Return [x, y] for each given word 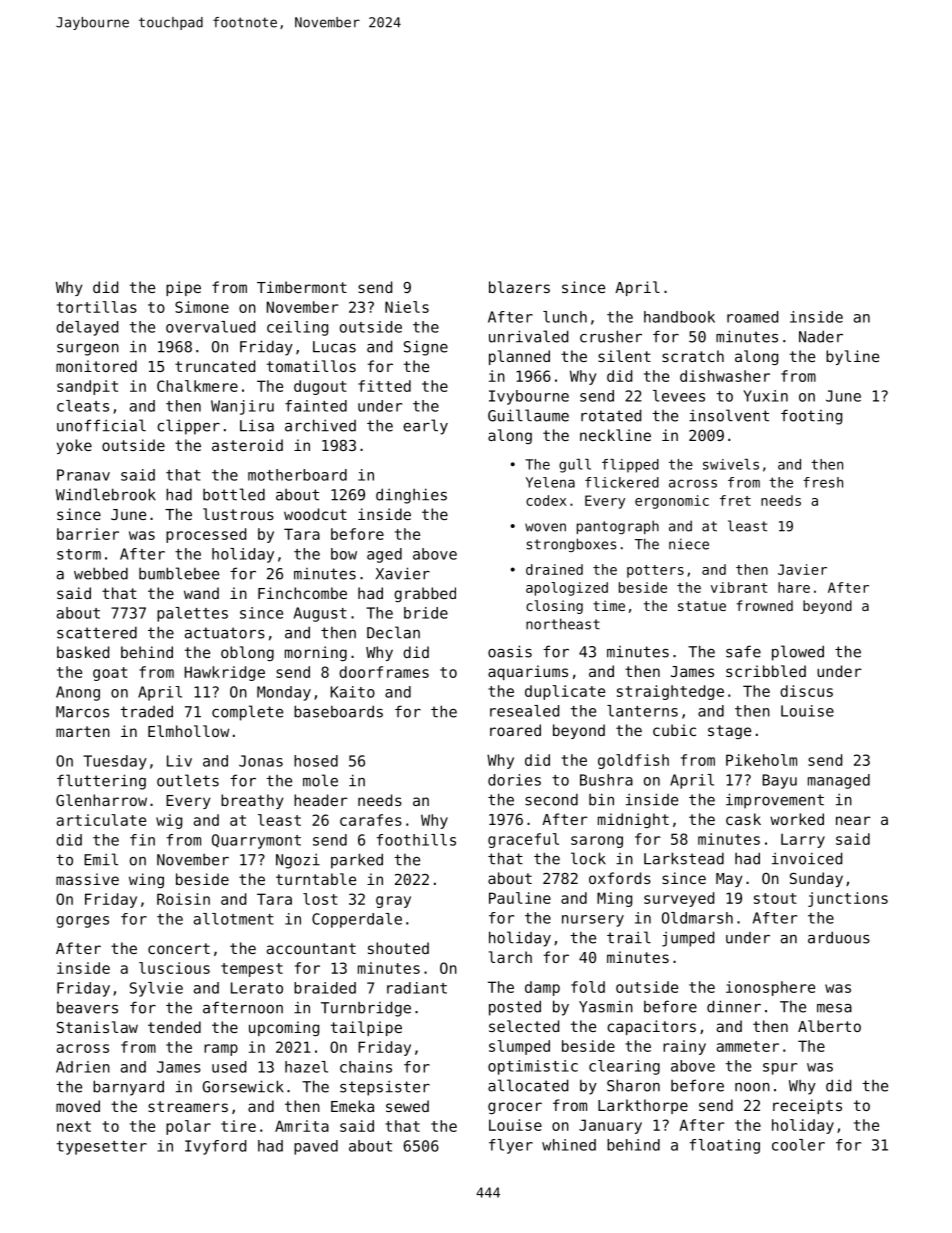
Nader [821, 336]
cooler [798, 1145]
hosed [316, 761]
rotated [611, 415]
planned [519, 357]
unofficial [101, 425]
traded [146, 711]
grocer [515, 1108]
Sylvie [156, 989]
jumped [688, 939]
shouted [398, 948]
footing [811, 417]
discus [806, 691]
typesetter [102, 1148]
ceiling [297, 328]
